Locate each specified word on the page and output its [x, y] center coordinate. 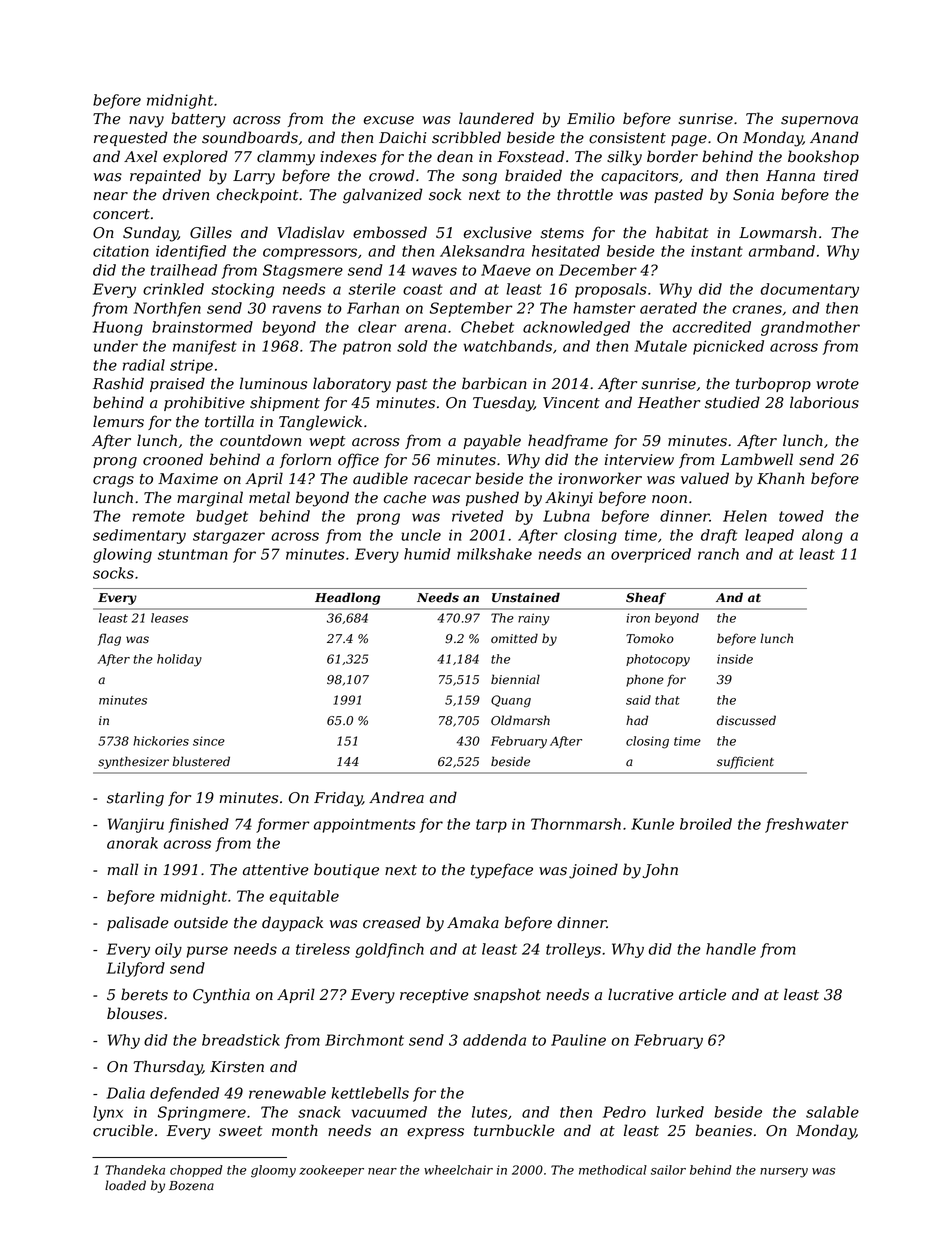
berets [144, 994]
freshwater [806, 825]
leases [169, 618]
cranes [757, 309]
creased [392, 922]
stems [562, 233]
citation [121, 251]
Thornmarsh [576, 824]
